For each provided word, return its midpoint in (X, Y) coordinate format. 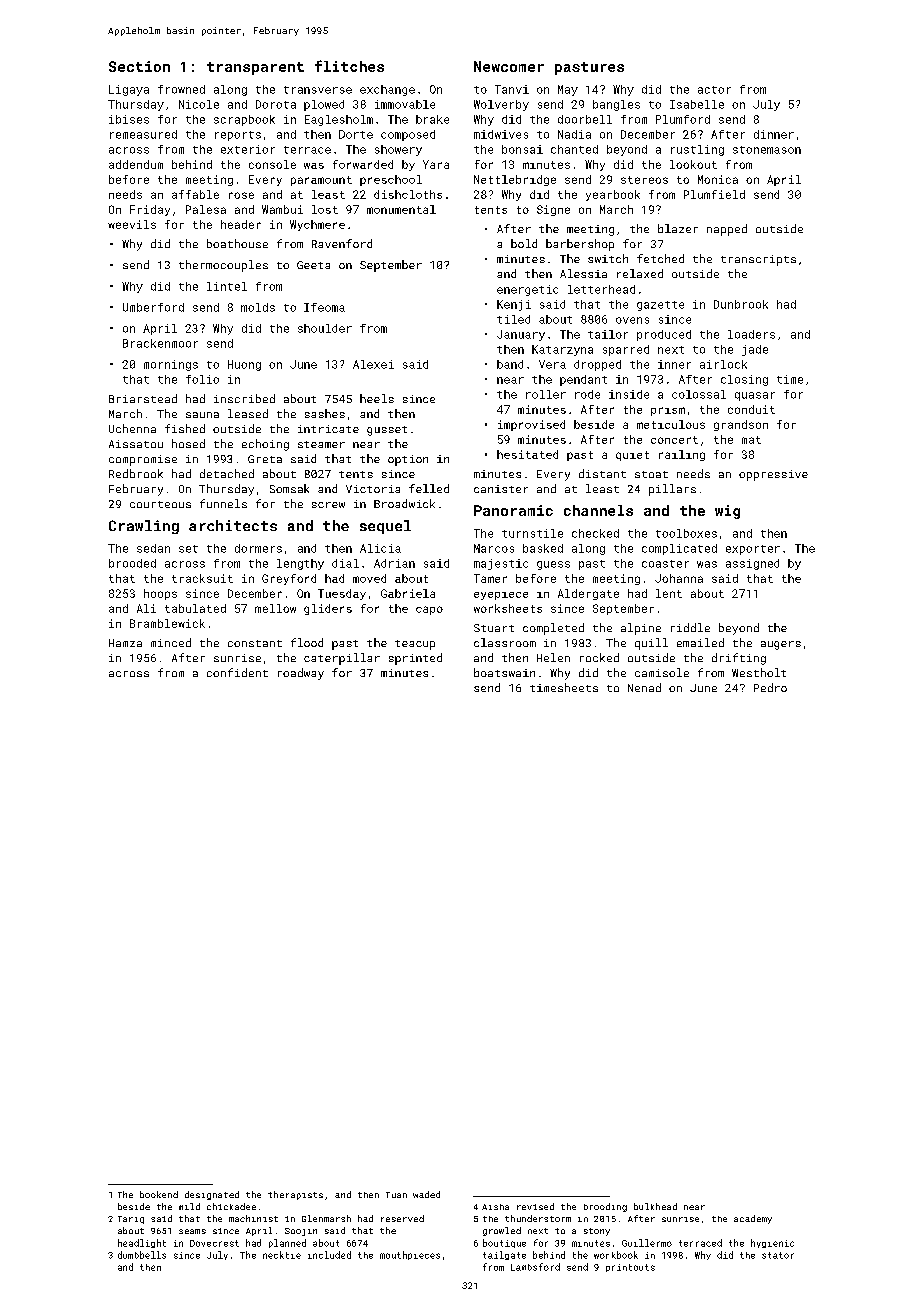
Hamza (125, 643)
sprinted (415, 659)
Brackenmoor (160, 343)
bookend (159, 1194)
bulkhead (655, 1206)
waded (426, 1194)
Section (139, 66)
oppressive (773, 475)
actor (714, 90)
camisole (662, 672)
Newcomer (509, 66)
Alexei (373, 364)
